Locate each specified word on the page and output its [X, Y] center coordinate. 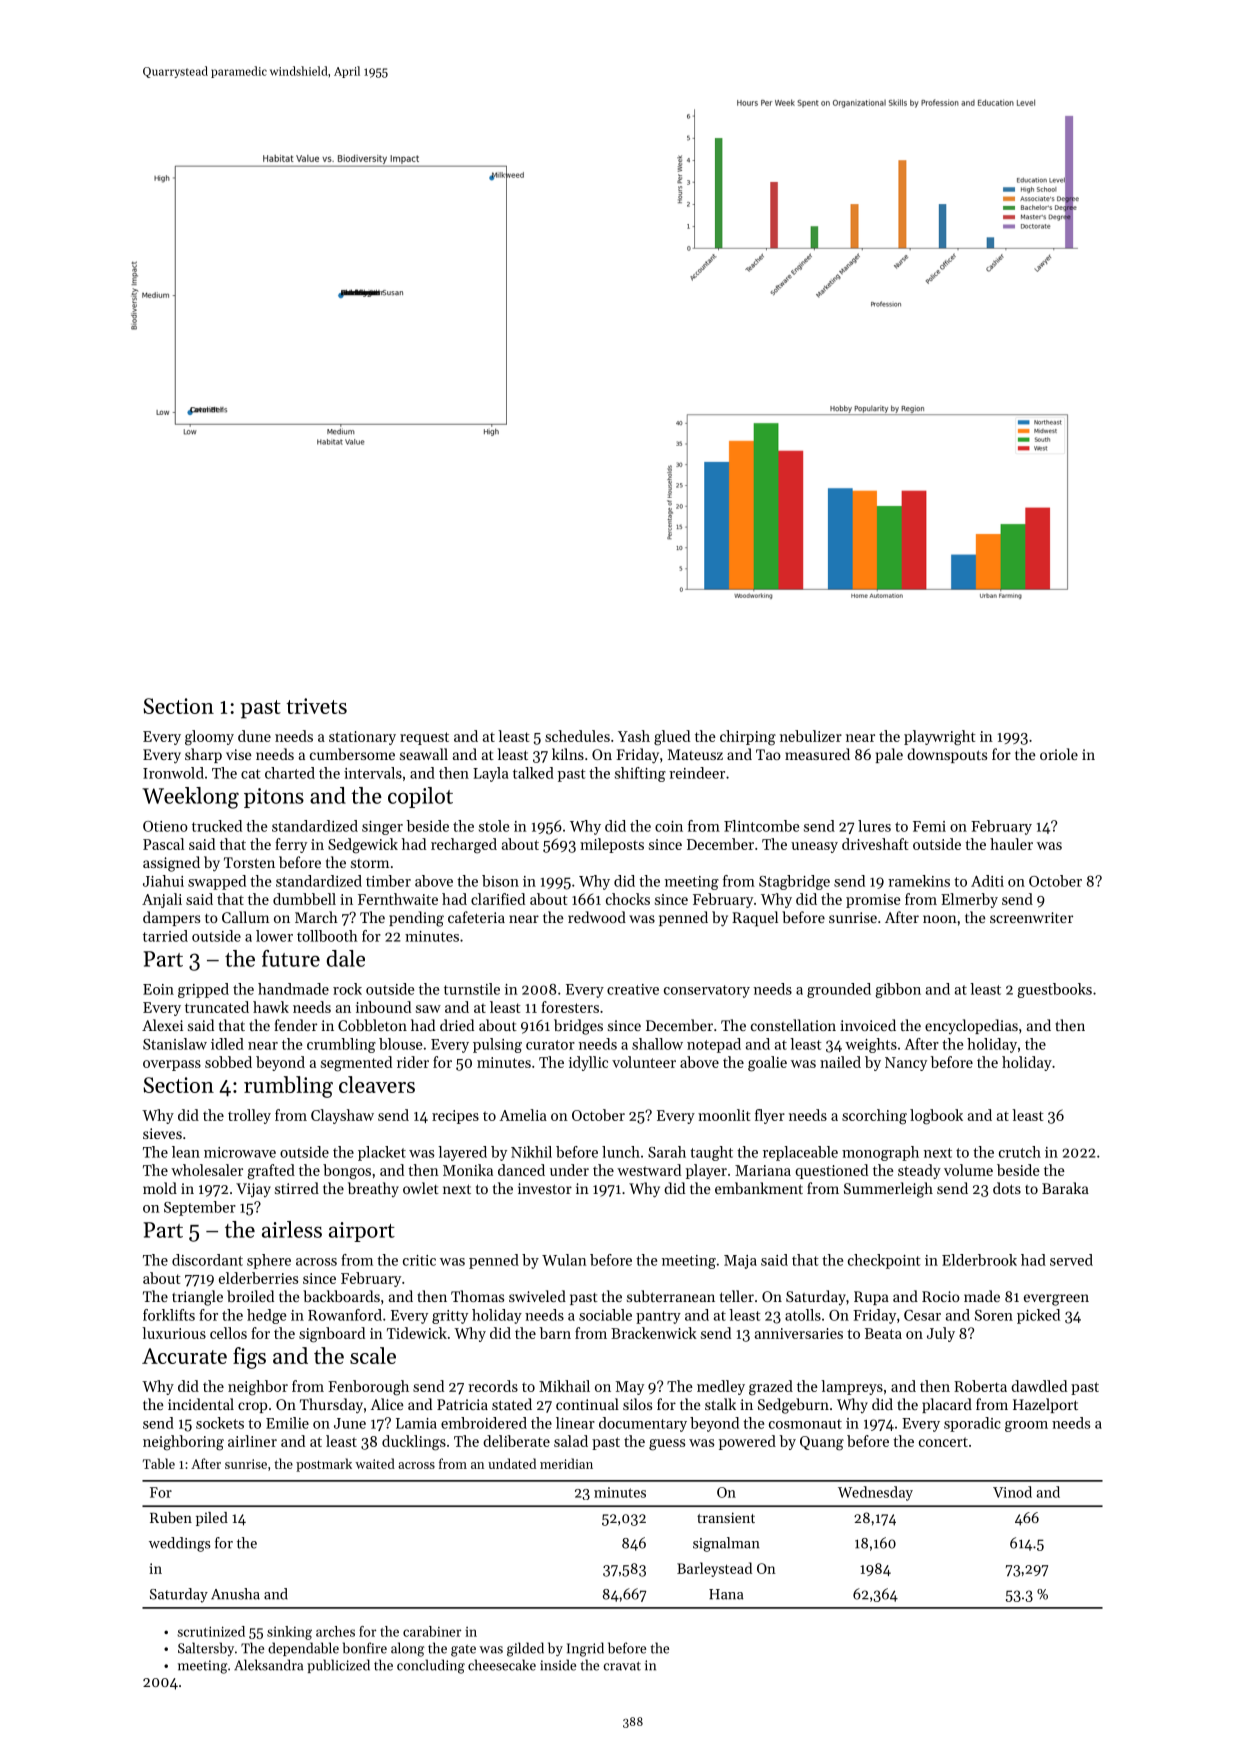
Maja [740, 1262]
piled [212, 1519]
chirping [748, 738]
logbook [936, 1117]
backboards [341, 1296]
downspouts [947, 755]
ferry [291, 845]
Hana [726, 1594]
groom [1026, 1426]
